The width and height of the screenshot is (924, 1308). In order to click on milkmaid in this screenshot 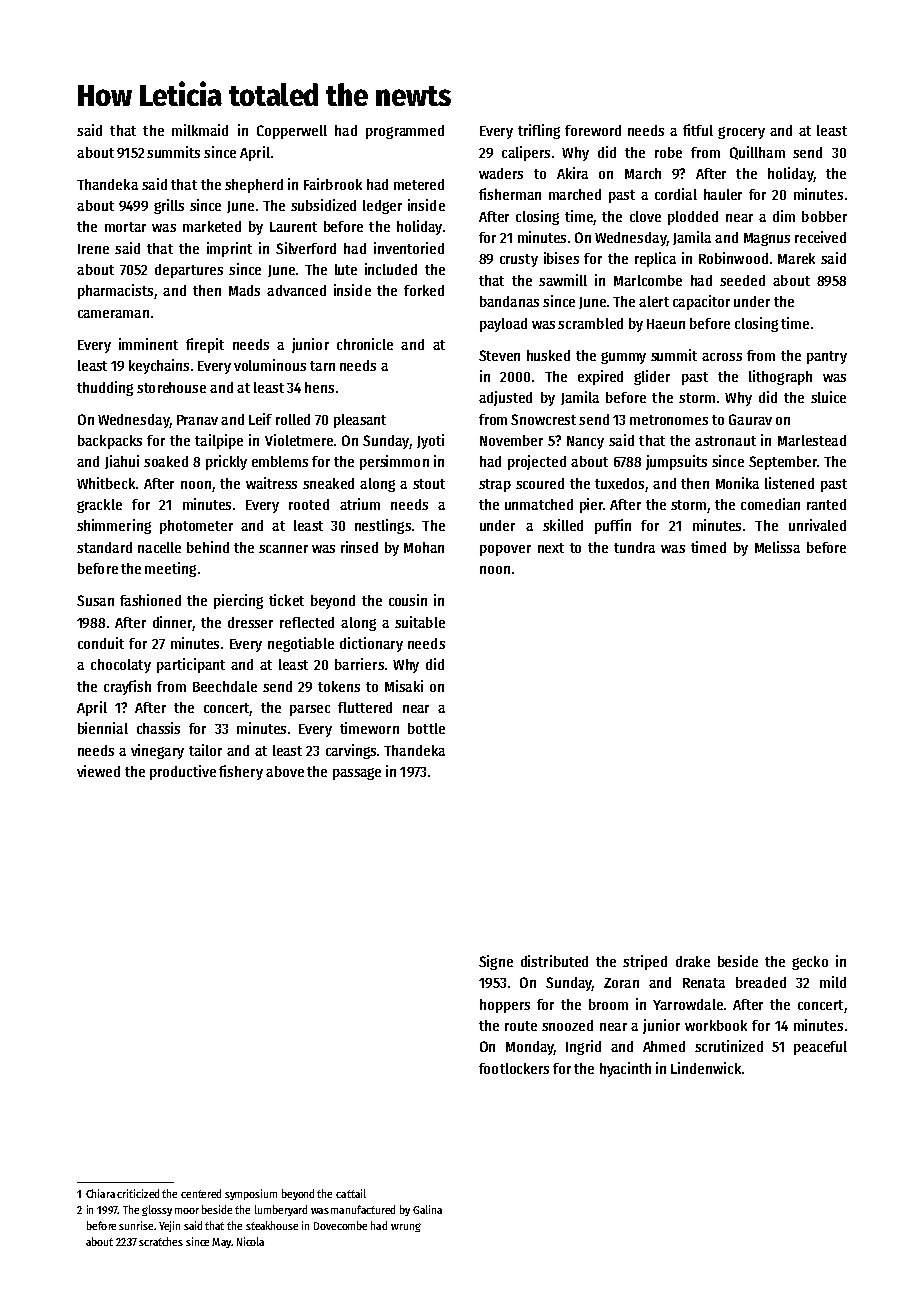, I will do `click(200, 130)`.
